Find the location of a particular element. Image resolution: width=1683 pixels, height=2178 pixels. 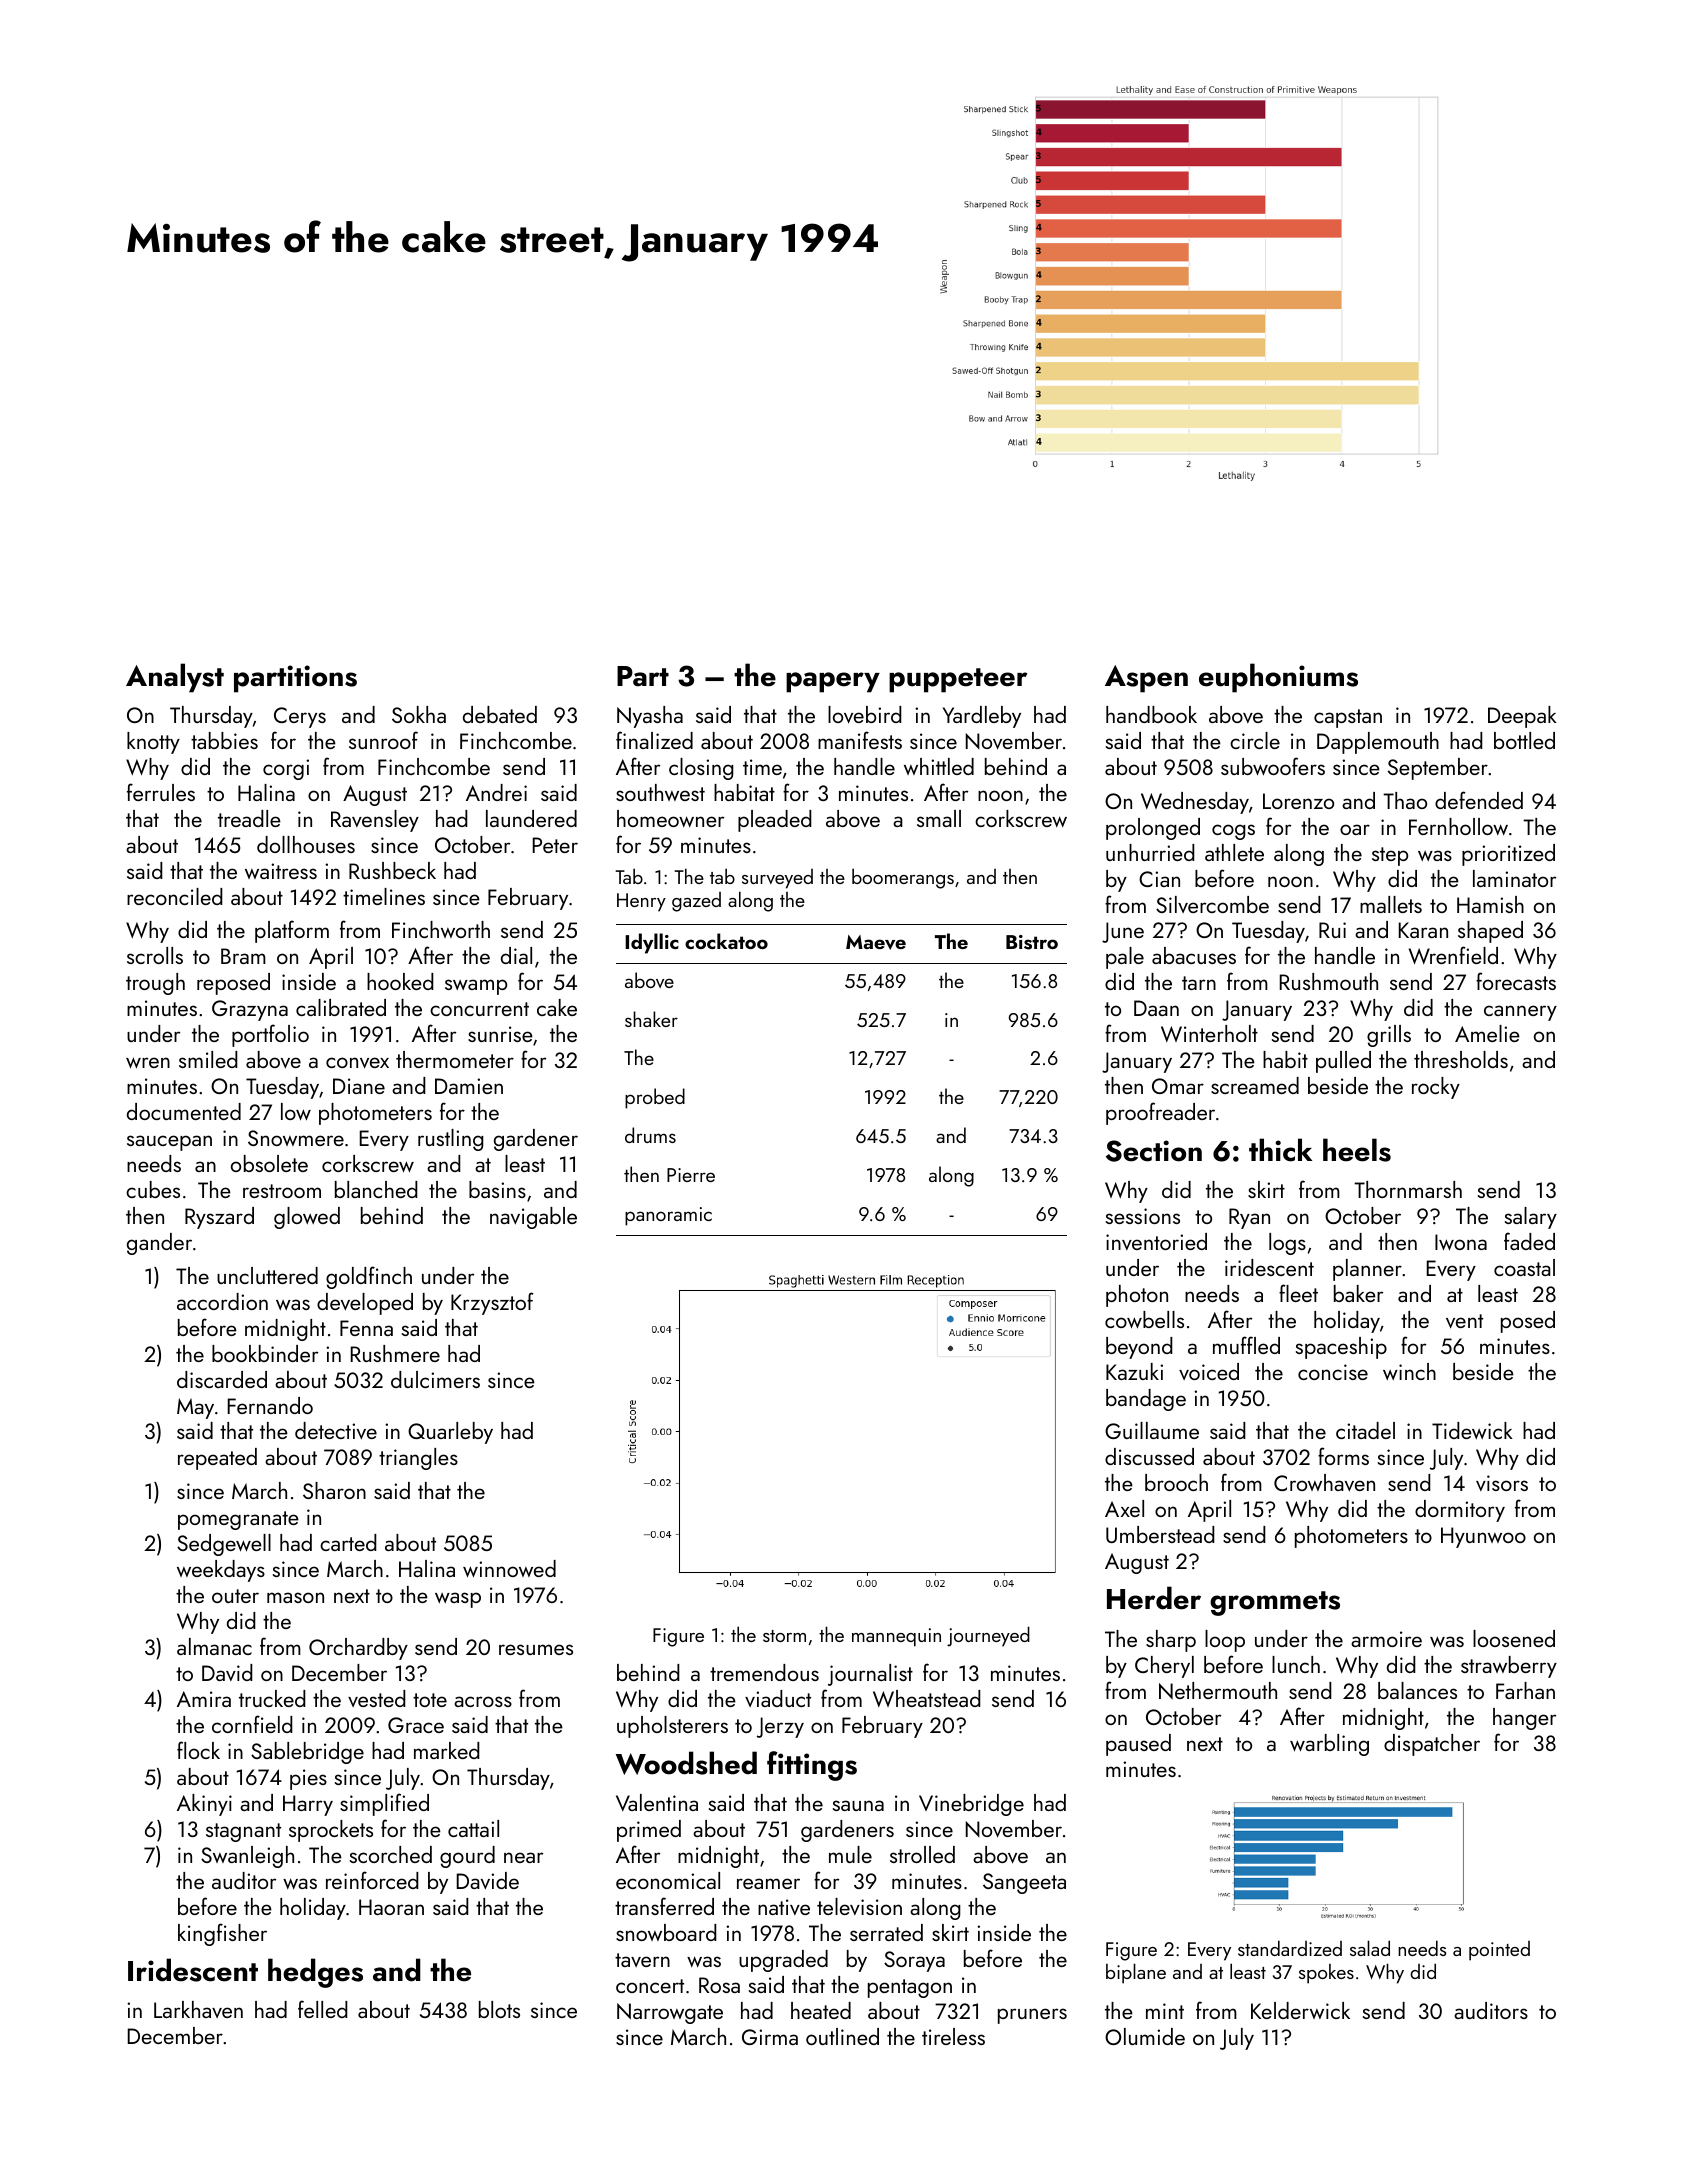

Haoran is located at coordinates (391, 1907).
